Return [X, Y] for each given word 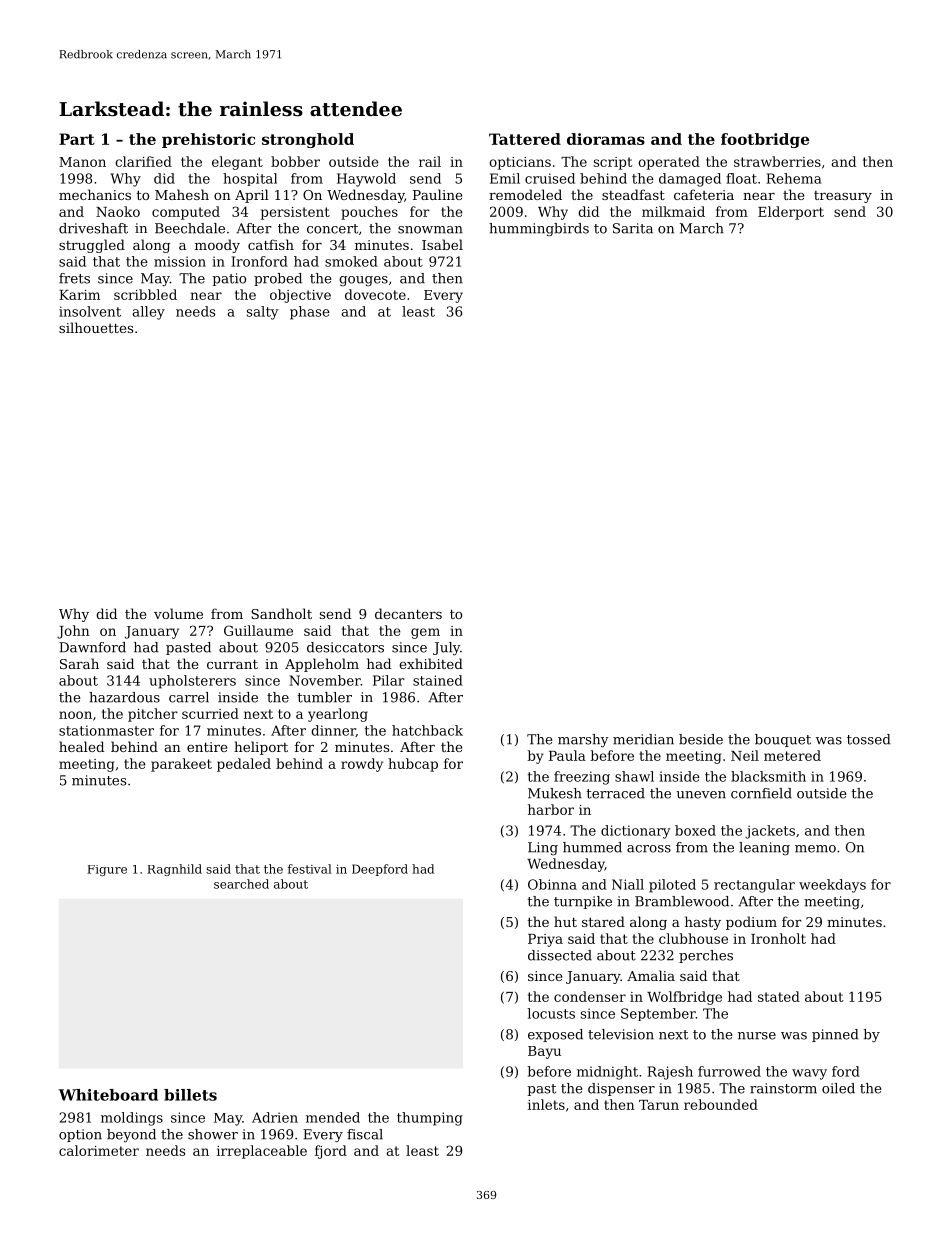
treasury [843, 197]
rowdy [362, 765]
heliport [261, 748]
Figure [107, 870]
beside [701, 739]
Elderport [791, 213]
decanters [408, 613]
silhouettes [96, 327]
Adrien [275, 1117]
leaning [764, 848]
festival [310, 869]
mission [180, 261]
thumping [430, 1119]
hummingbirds [539, 229]
